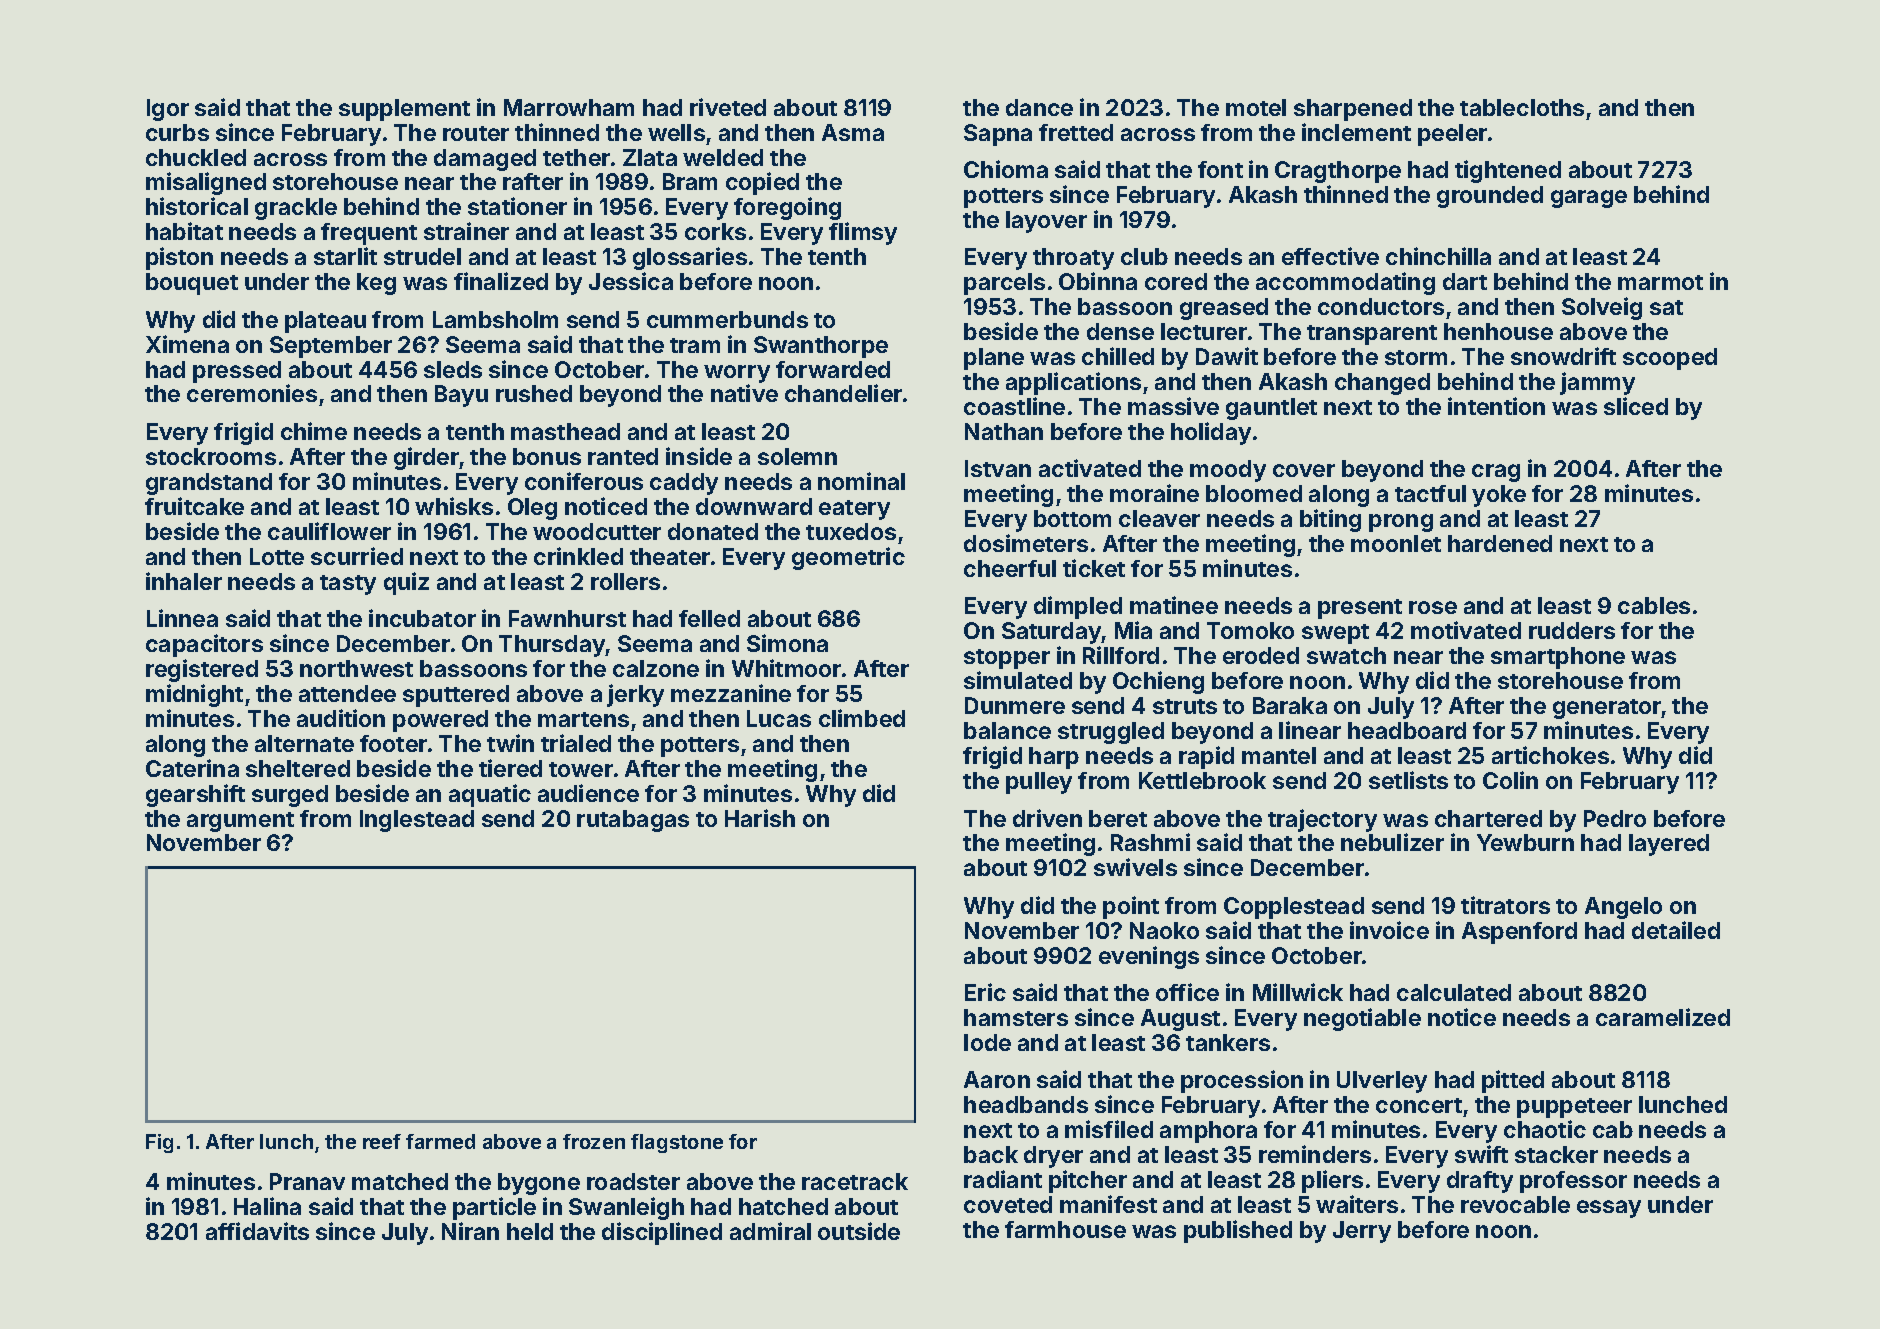 The image size is (1880, 1329). Describe the element at coordinates (1609, 1209) in the screenshot. I see `essay` at that location.
